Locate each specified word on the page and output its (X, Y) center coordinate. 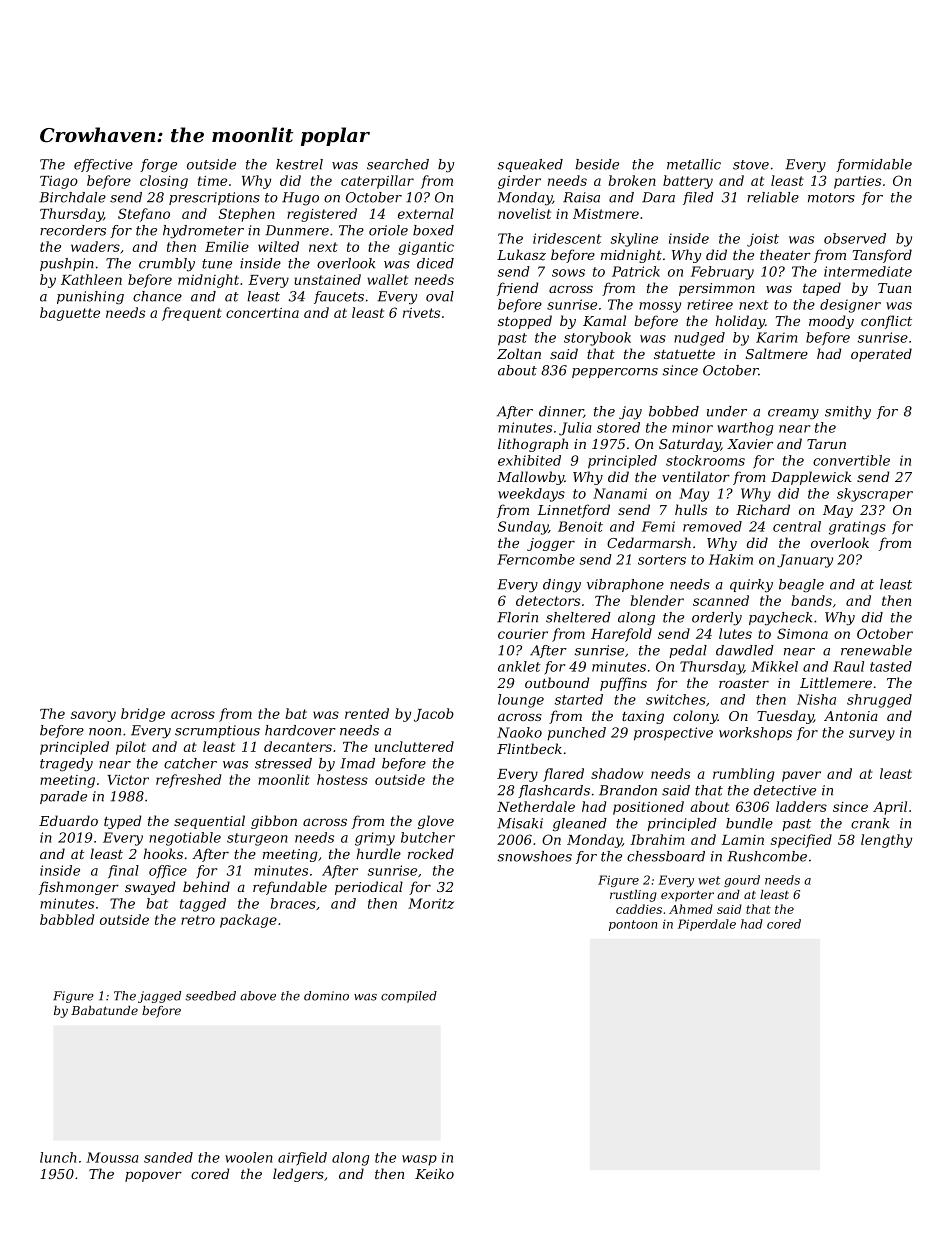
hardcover (300, 730)
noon (105, 732)
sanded (168, 1157)
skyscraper (875, 495)
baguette (70, 314)
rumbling (743, 775)
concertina (262, 313)
